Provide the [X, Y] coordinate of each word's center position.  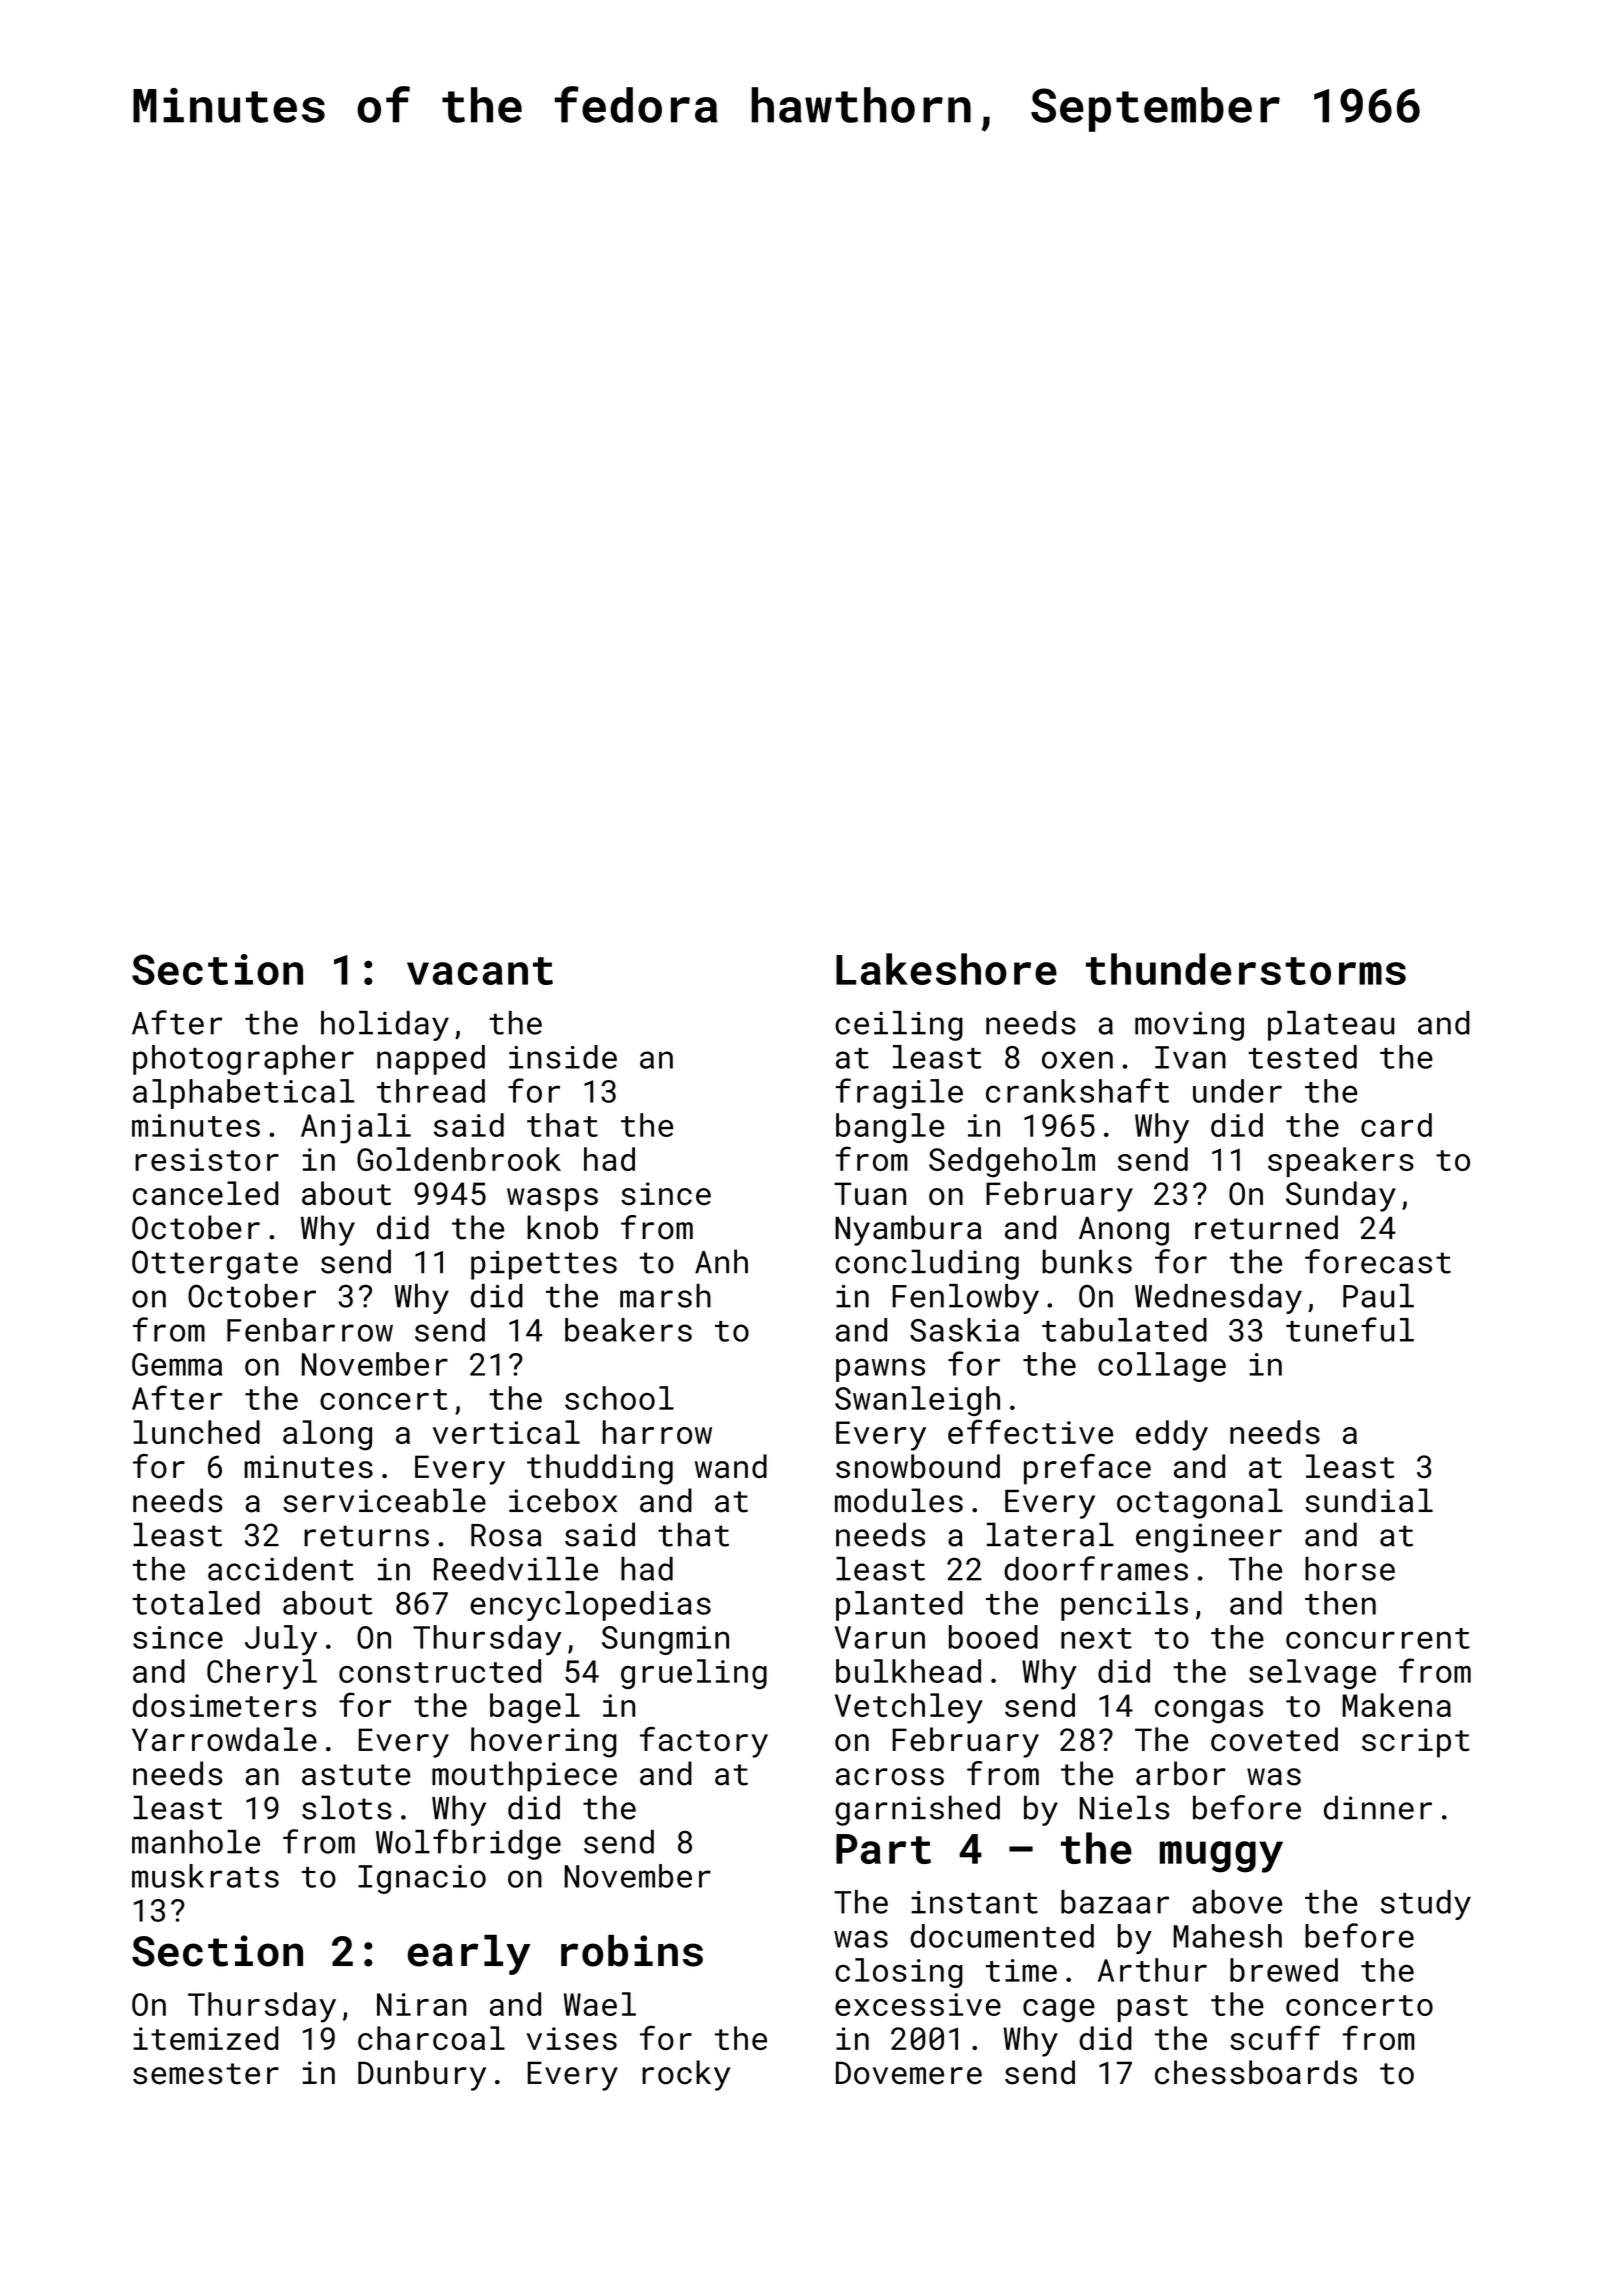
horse [1350, 1569]
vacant [480, 971]
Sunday [1341, 1196]
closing [899, 1973]
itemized [206, 2038]
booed [993, 1637]
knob [562, 1227]
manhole [196, 1842]
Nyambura [908, 1230]
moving [1189, 1026]
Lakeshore [946, 969]
